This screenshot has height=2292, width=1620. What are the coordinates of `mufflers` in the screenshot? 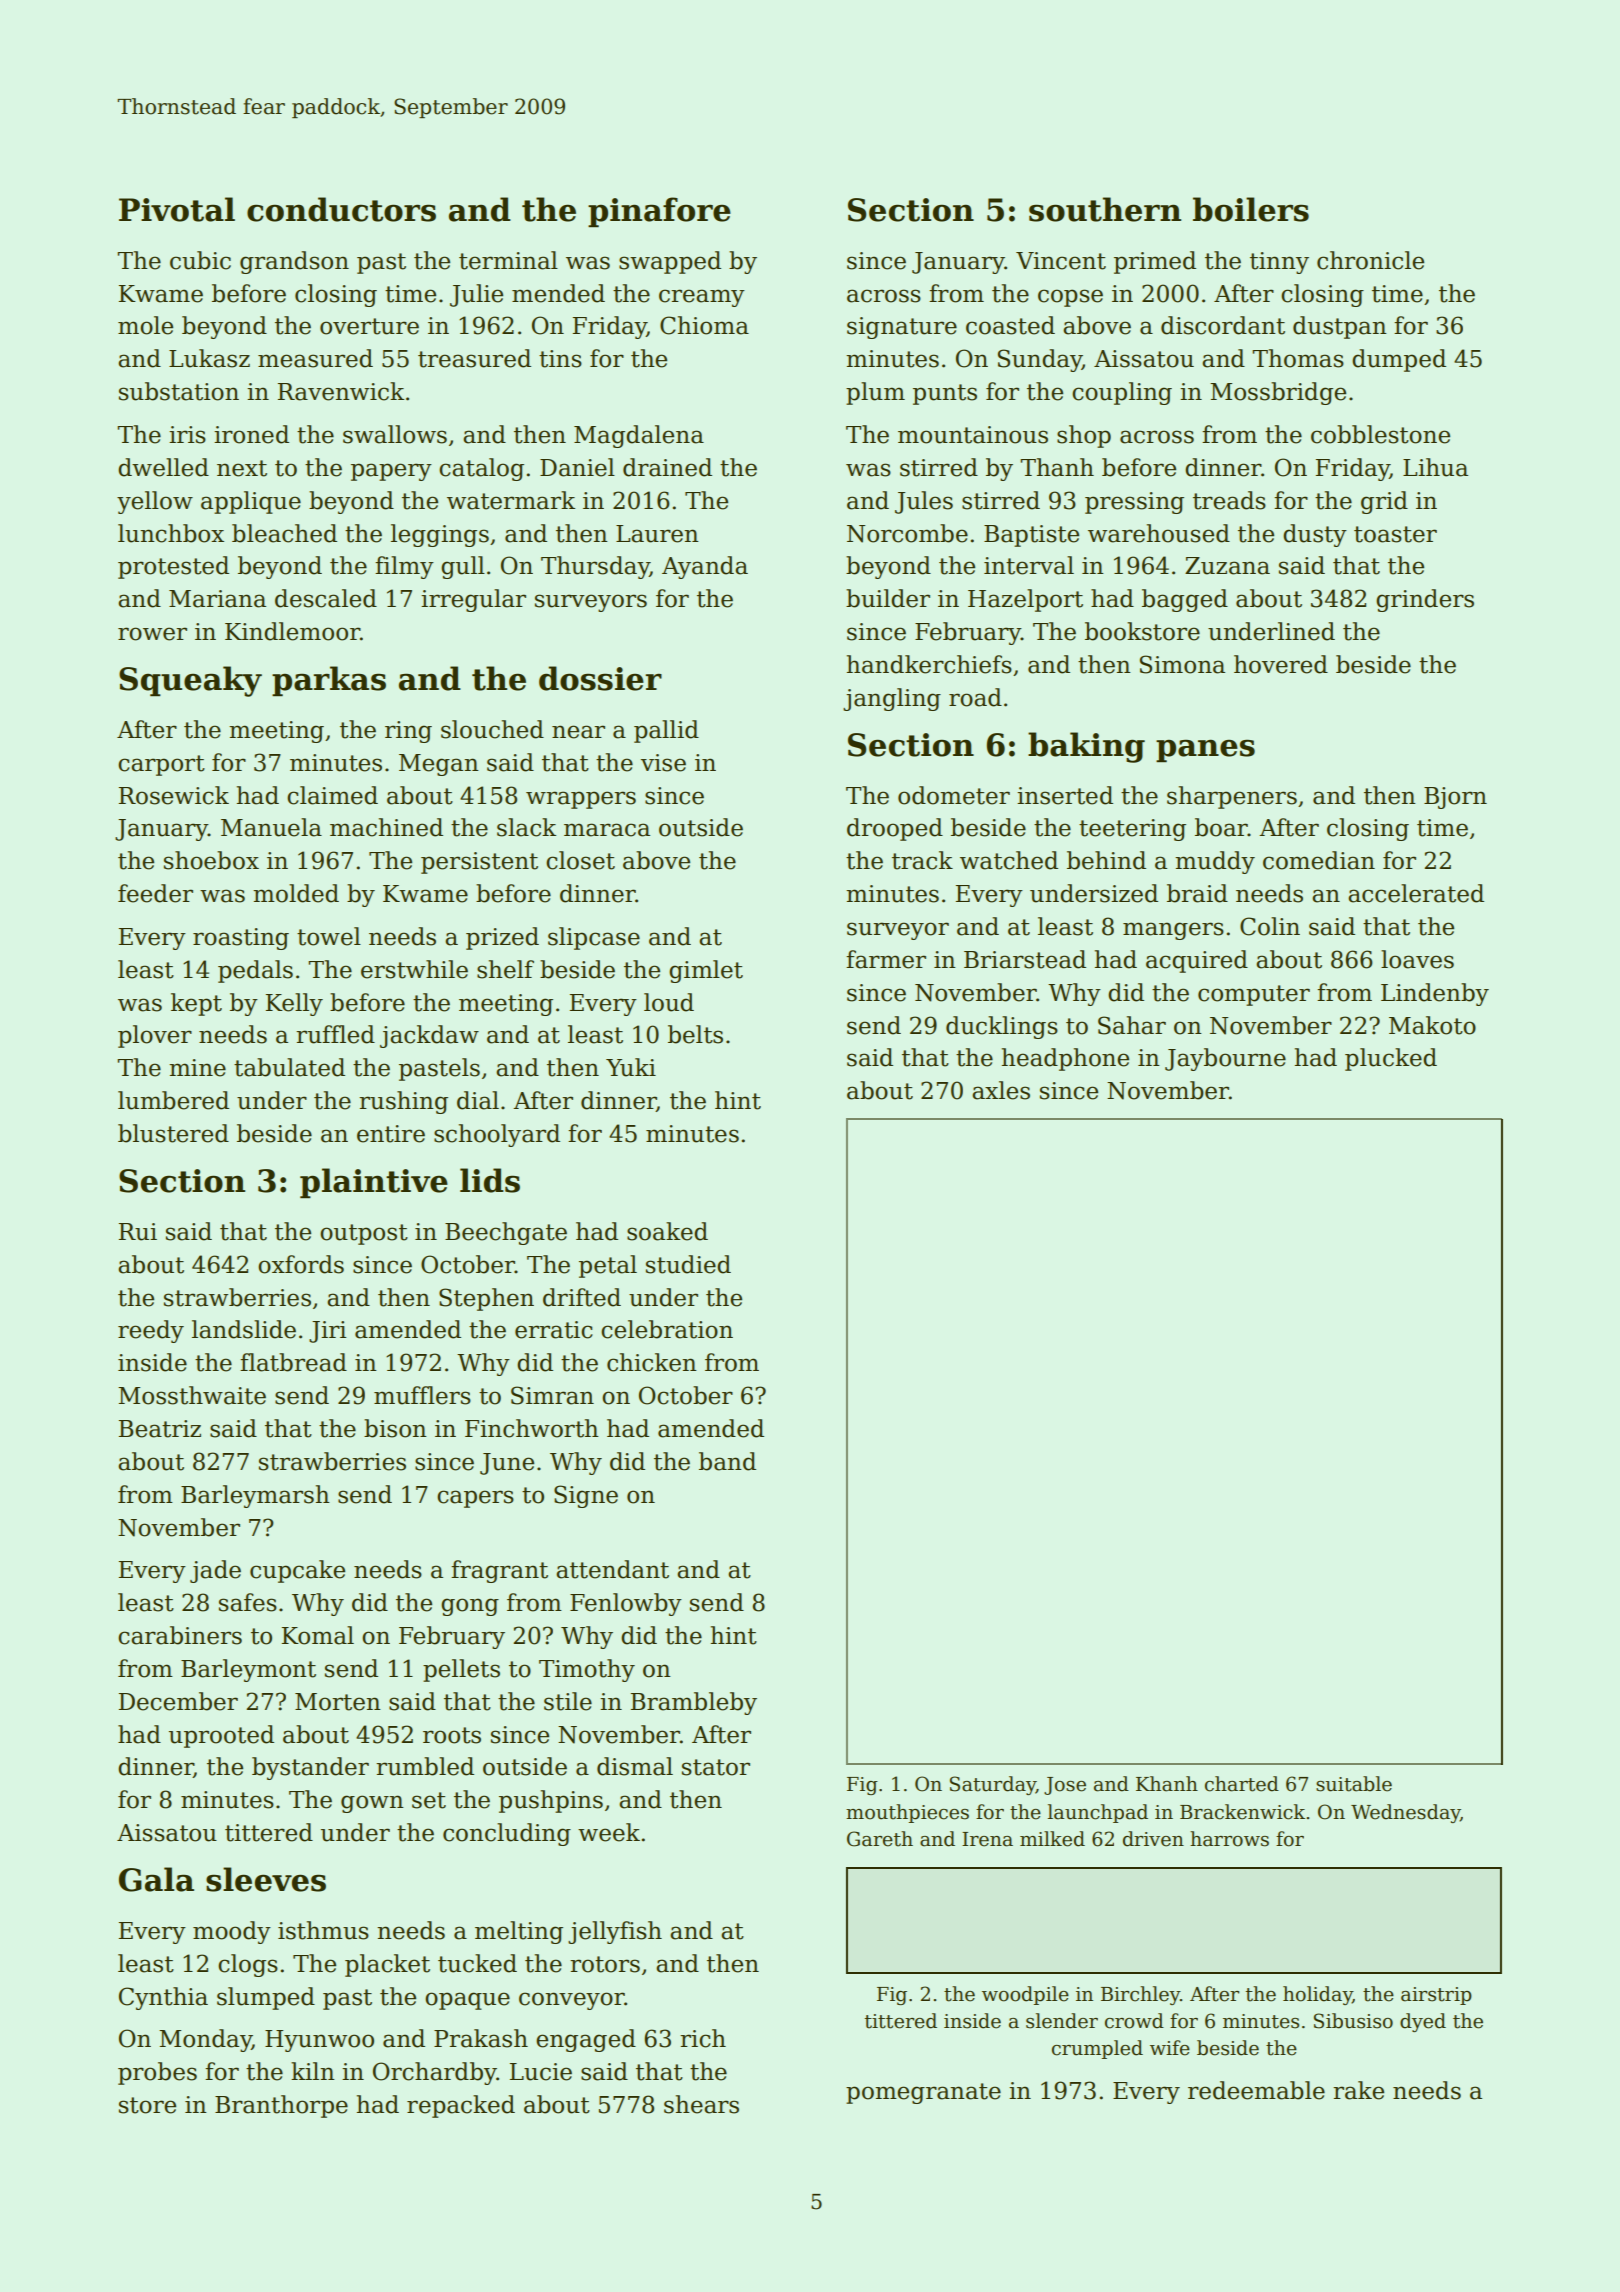 It's located at (422, 1395).
